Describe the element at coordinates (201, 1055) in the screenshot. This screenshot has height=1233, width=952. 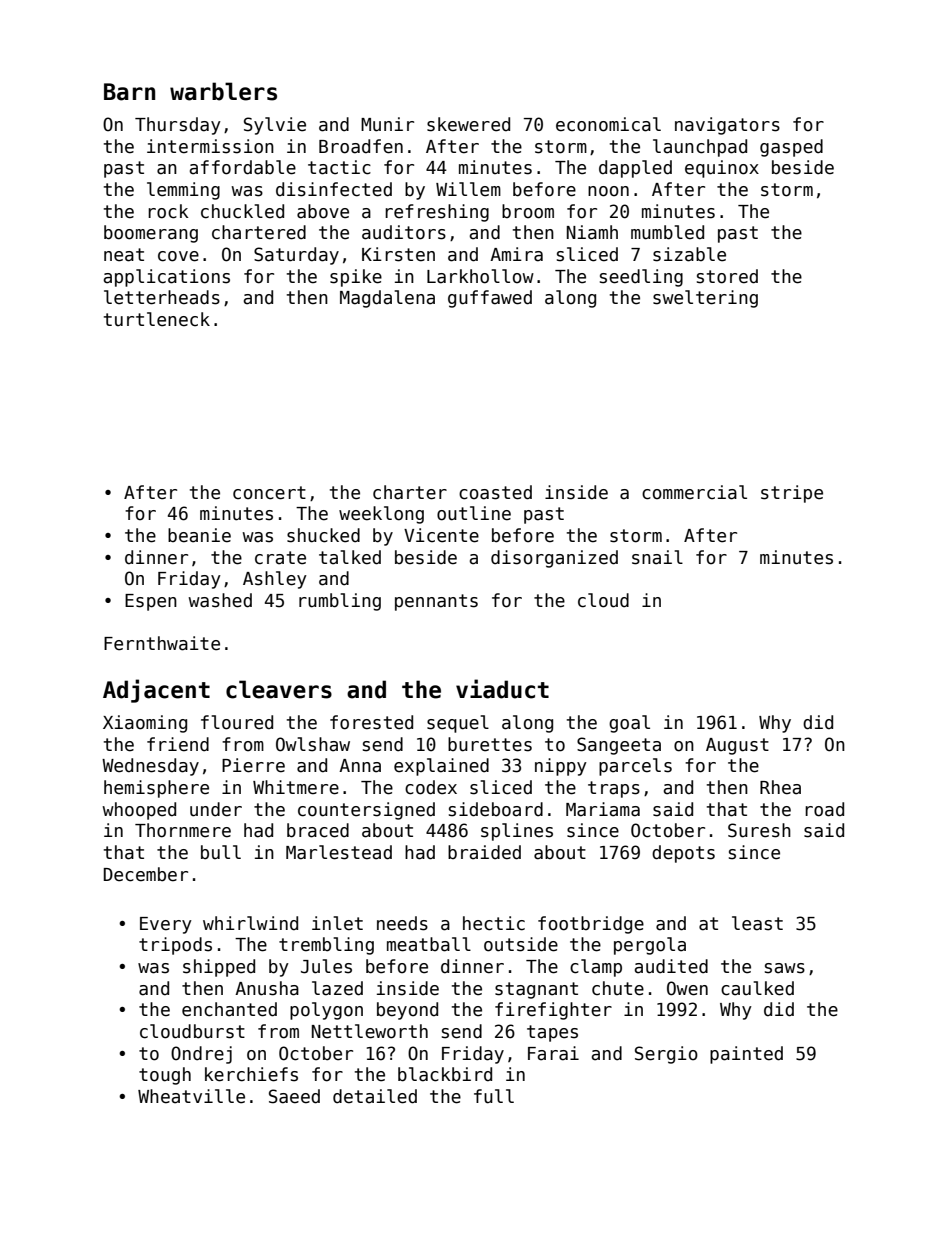
I see `Ondrej` at that location.
